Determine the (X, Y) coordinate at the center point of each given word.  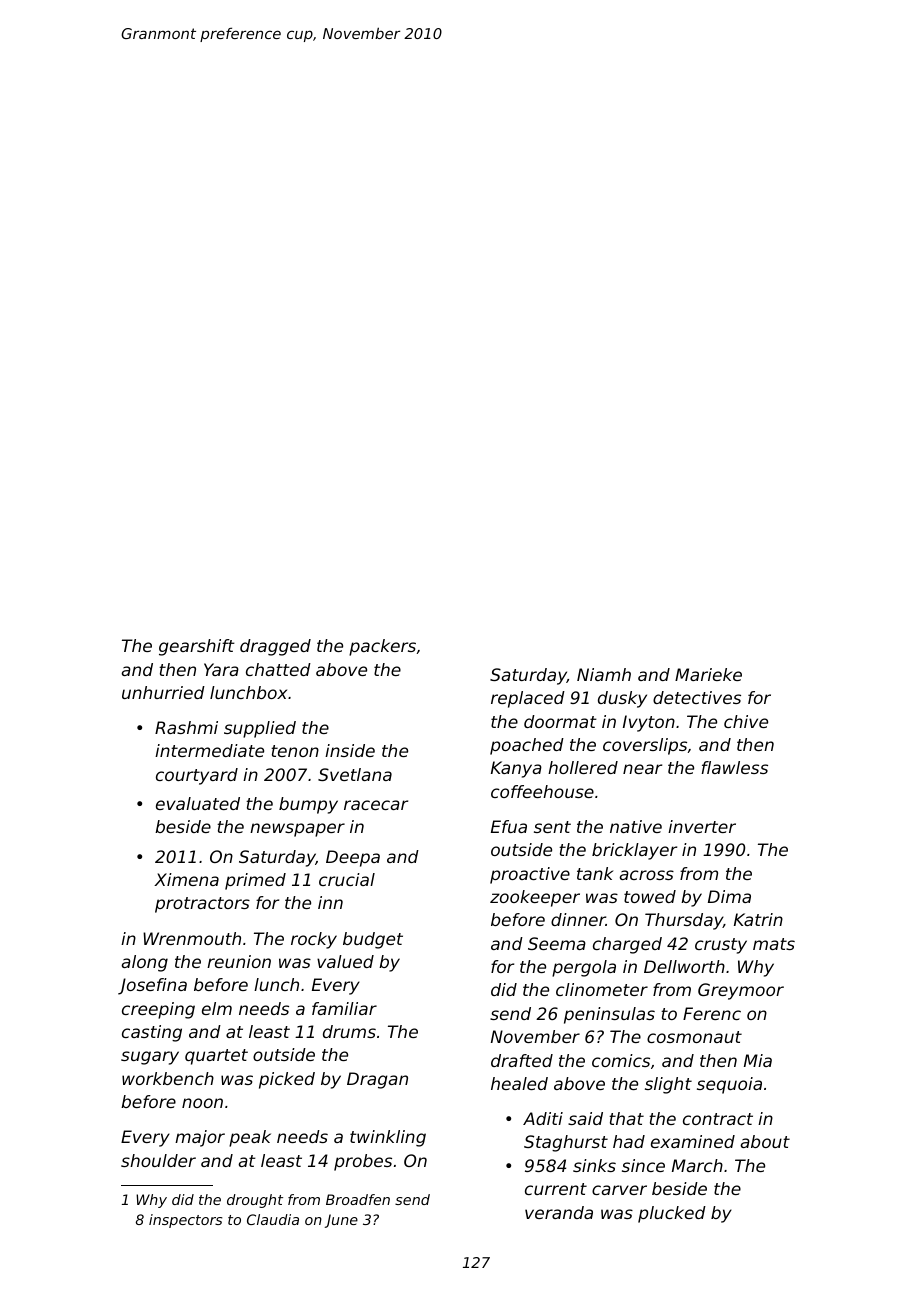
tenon (295, 751)
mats (774, 944)
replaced (528, 699)
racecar (376, 805)
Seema (557, 943)
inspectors (185, 1221)
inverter (702, 826)
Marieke (708, 674)
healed (519, 1083)
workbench (168, 1078)
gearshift (197, 647)
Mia (758, 1060)
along (144, 963)
